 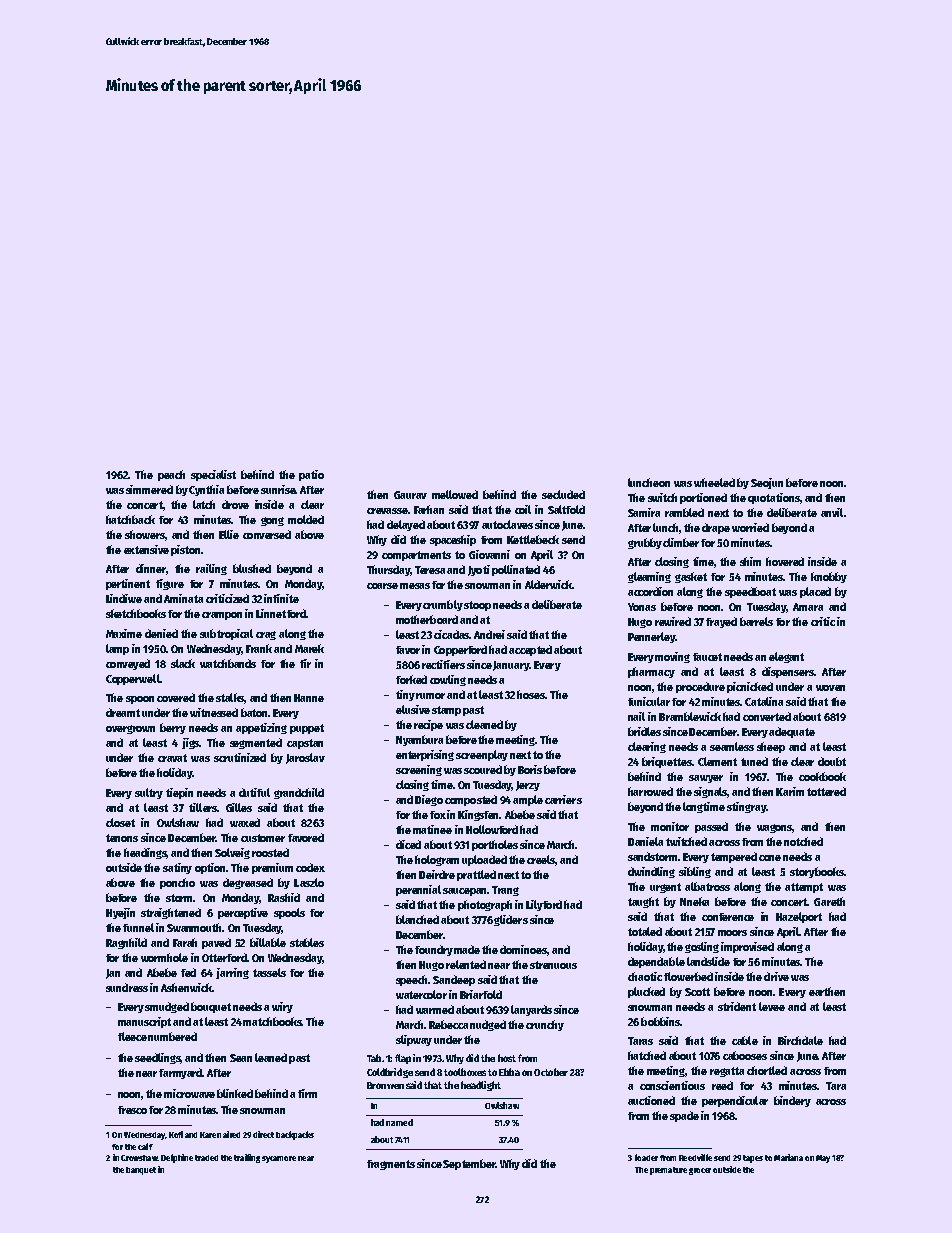 I want to click on blinked, so click(x=235, y=1093).
